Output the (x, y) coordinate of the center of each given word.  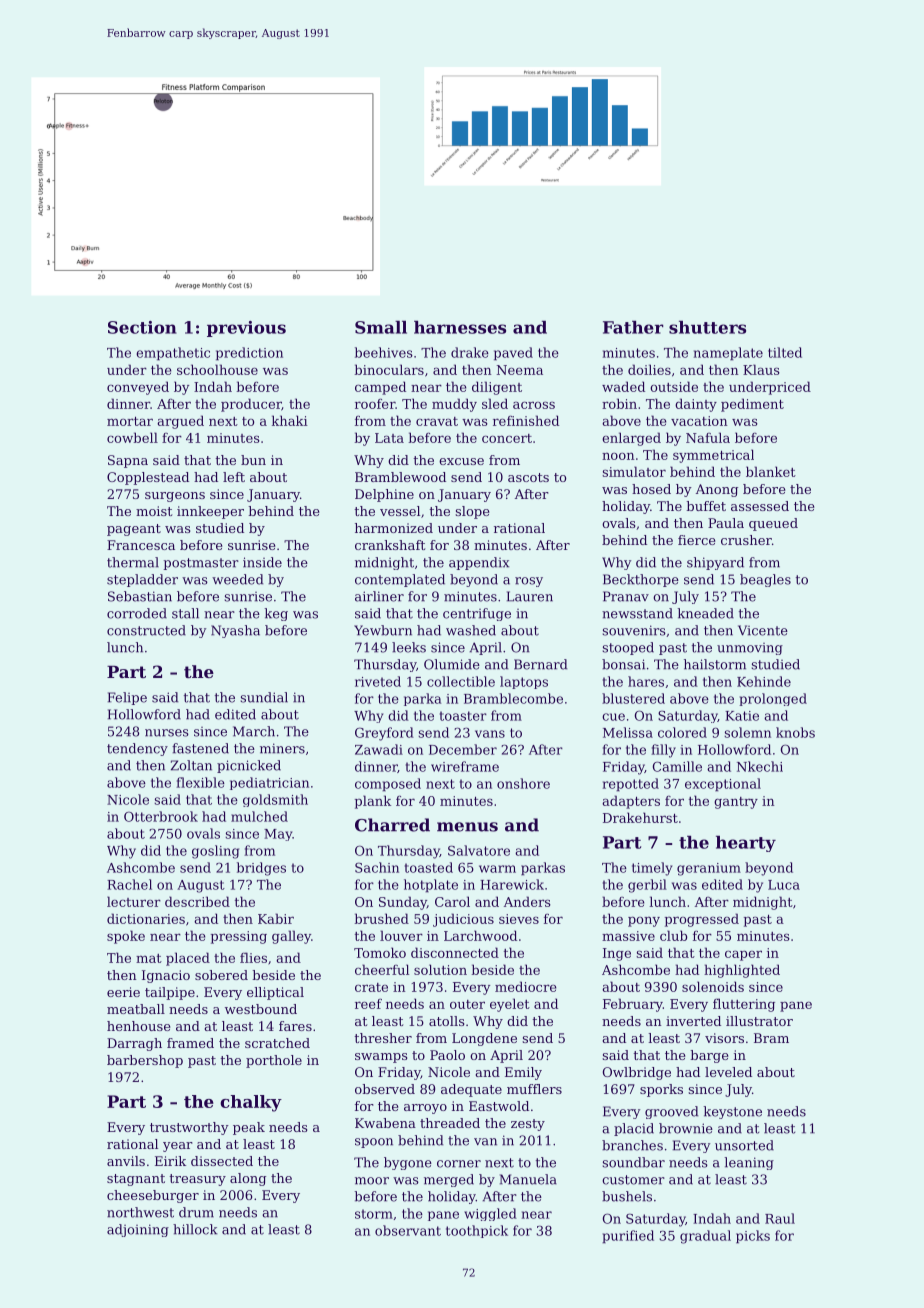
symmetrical (713, 456)
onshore (523, 783)
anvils (126, 1161)
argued (180, 422)
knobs (795, 732)
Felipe (127, 698)
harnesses (460, 327)
